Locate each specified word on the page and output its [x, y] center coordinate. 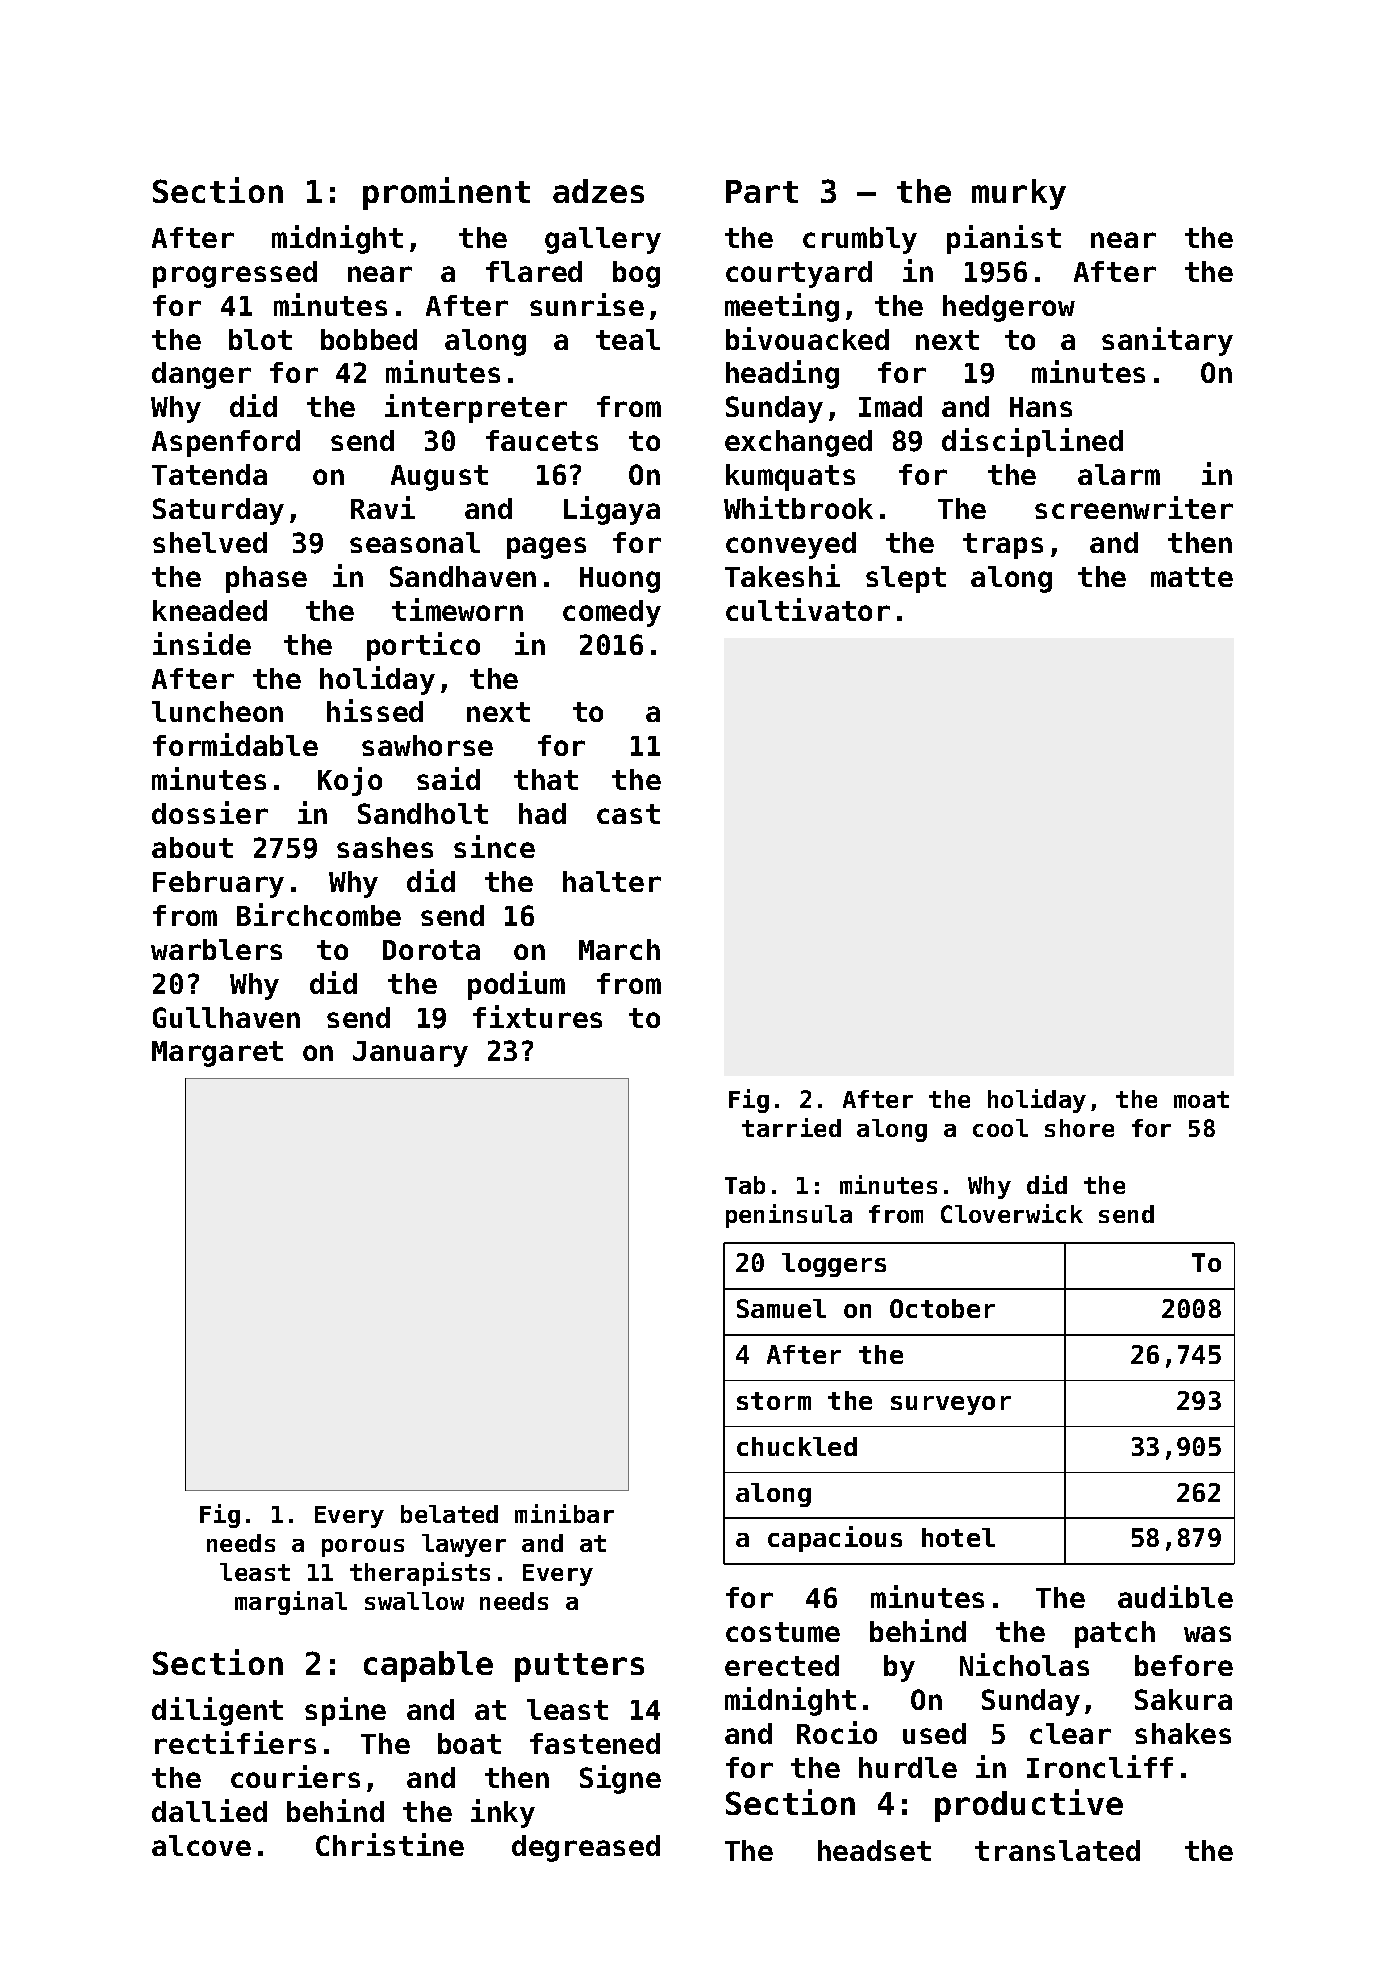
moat [1201, 1099]
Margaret [217, 1054]
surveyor [951, 1405]
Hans [1041, 407]
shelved [210, 542]
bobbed [369, 339]
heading [782, 374]
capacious [835, 1539]
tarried [791, 1127]
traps [1003, 546]
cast [628, 814]
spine [345, 1711]
